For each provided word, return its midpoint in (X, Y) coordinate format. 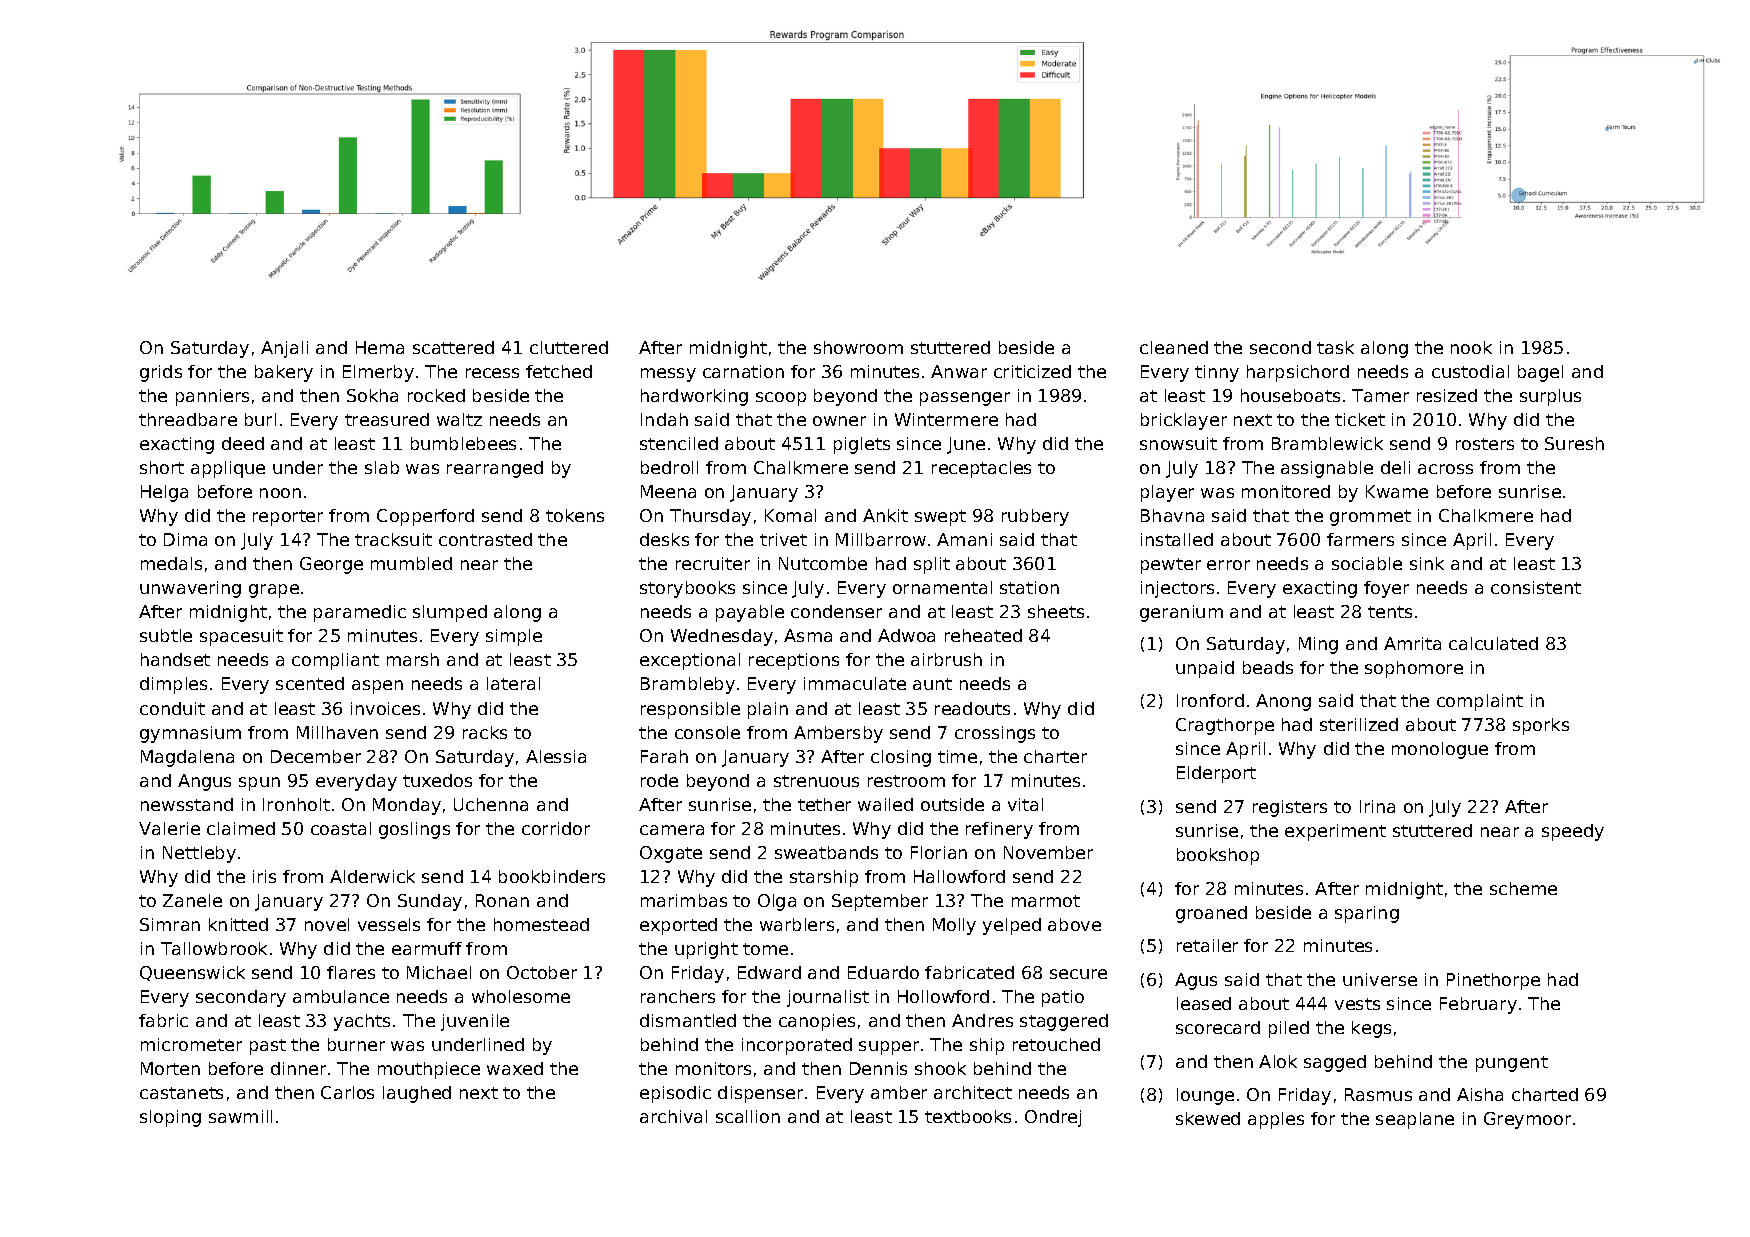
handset (175, 659)
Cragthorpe (1225, 726)
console (707, 732)
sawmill (240, 1116)
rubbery (1035, 517)
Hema (380, 347)
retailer (1207, 945)
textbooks (968, 1116)
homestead (541, 924)
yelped (1012, 926)
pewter (1171, 566)
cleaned (1174, 347)
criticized (1032, 371)
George (331, 565)
